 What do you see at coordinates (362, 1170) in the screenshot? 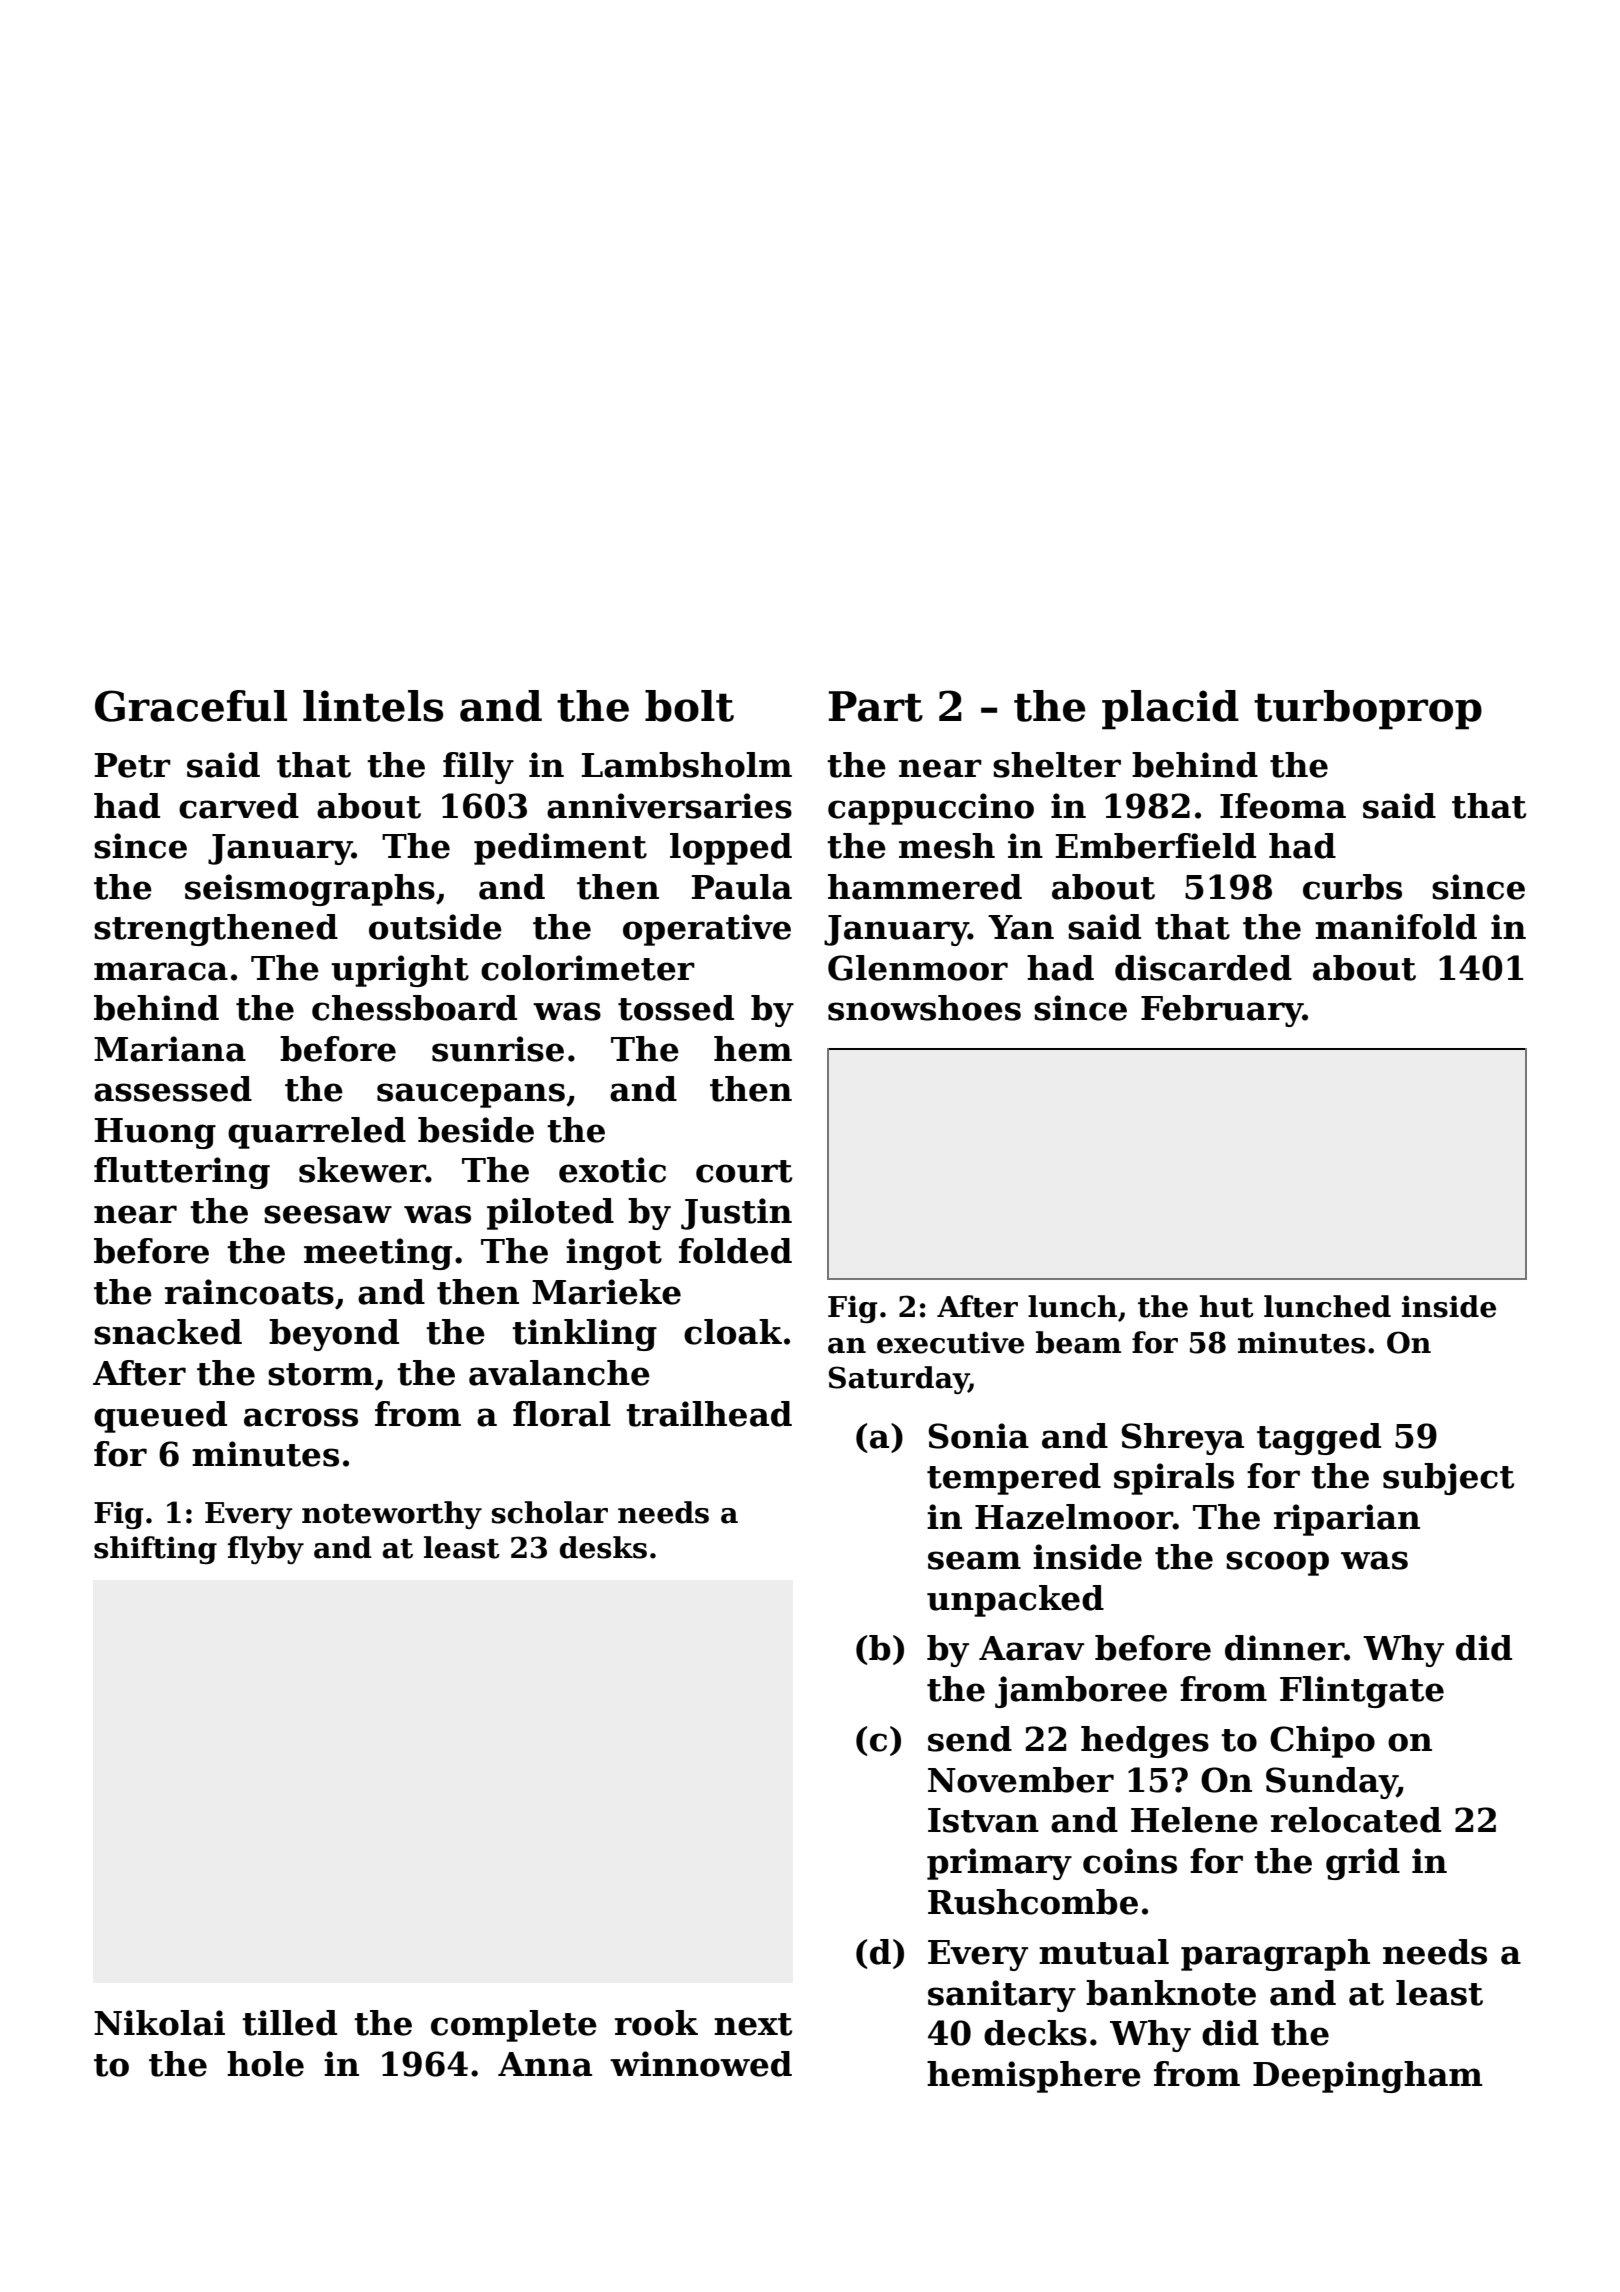
I see `skewer` at bounding box center [362, 1170].
